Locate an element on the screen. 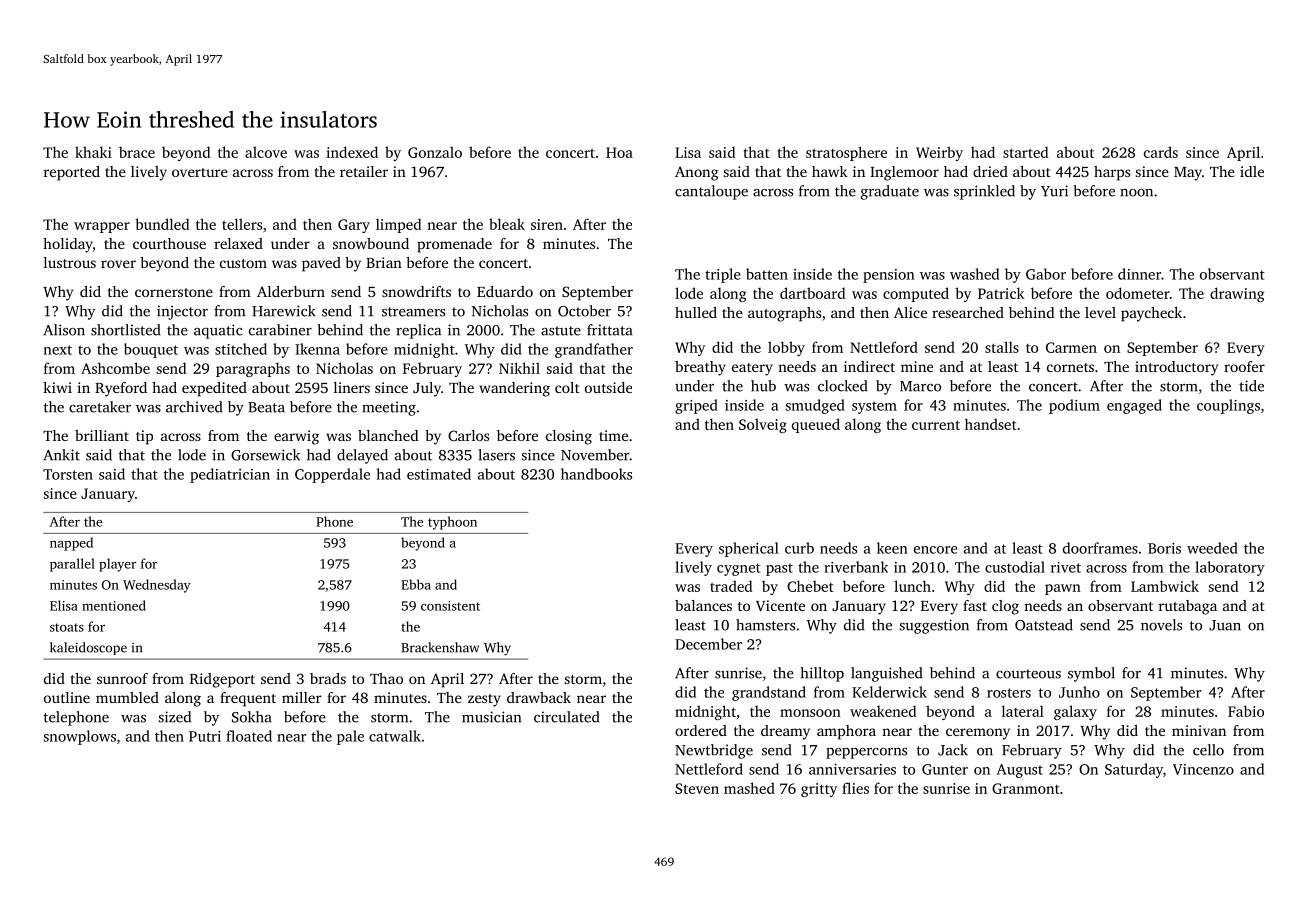 This screenshot has height=924, width=1308. drawing is located at coordinates (1237, 294).
